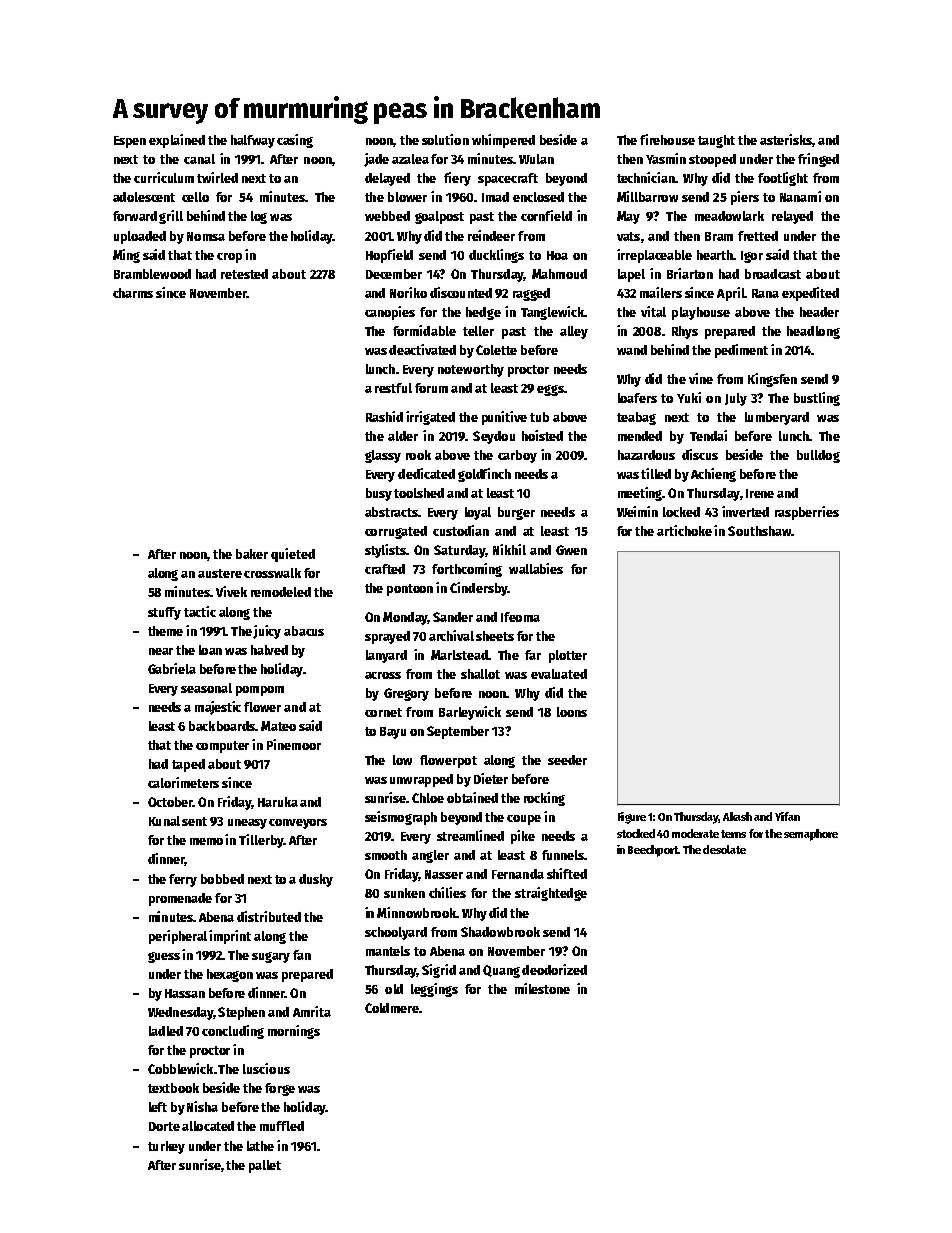 The width and height of the screenshot is (952, 1233). What do you see at coordinates (501, 971) in the screenshot?
I see `Quang` at bounding box center [501, 971].
